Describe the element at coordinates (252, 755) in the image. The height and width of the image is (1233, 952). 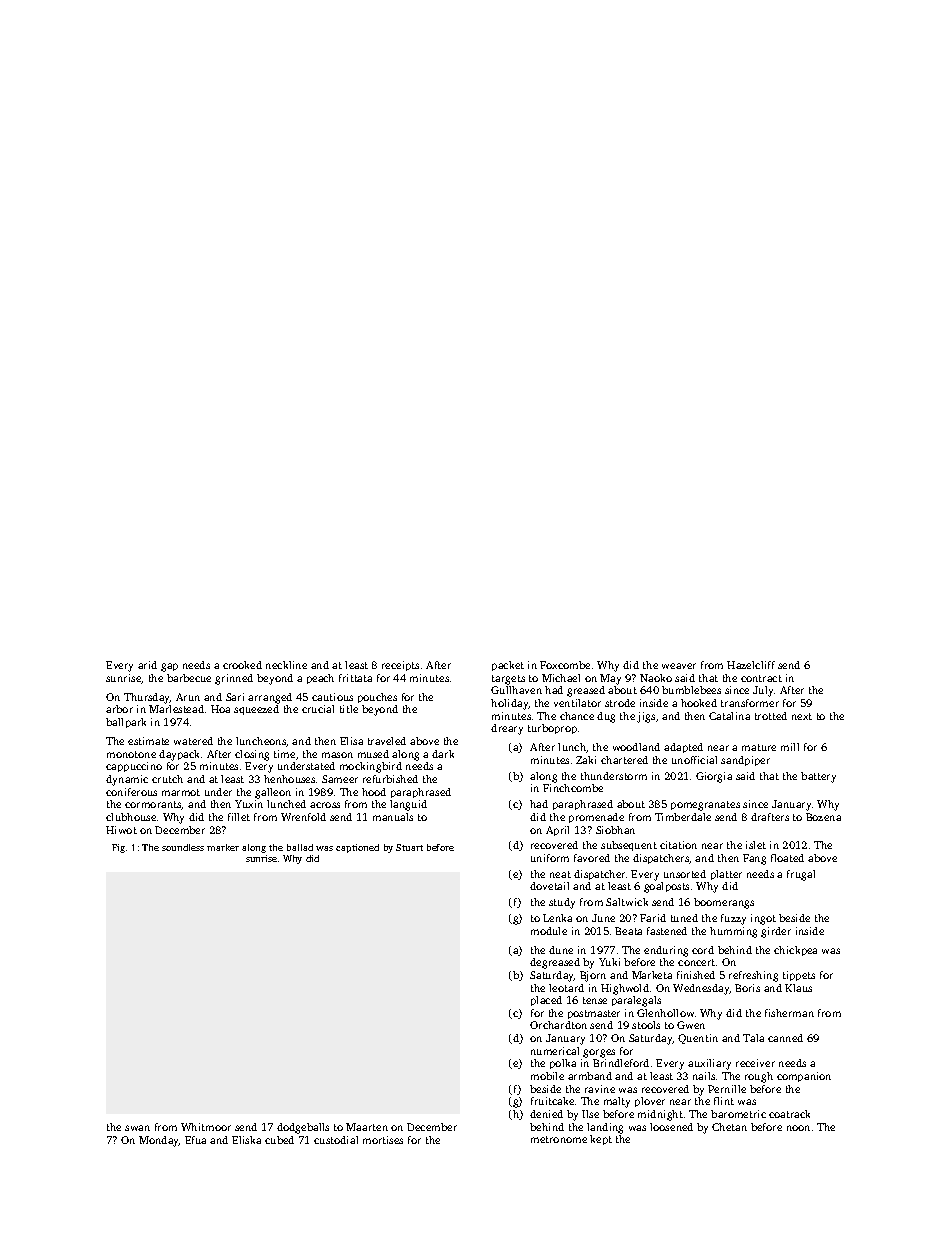
I see `closing` at that location.
